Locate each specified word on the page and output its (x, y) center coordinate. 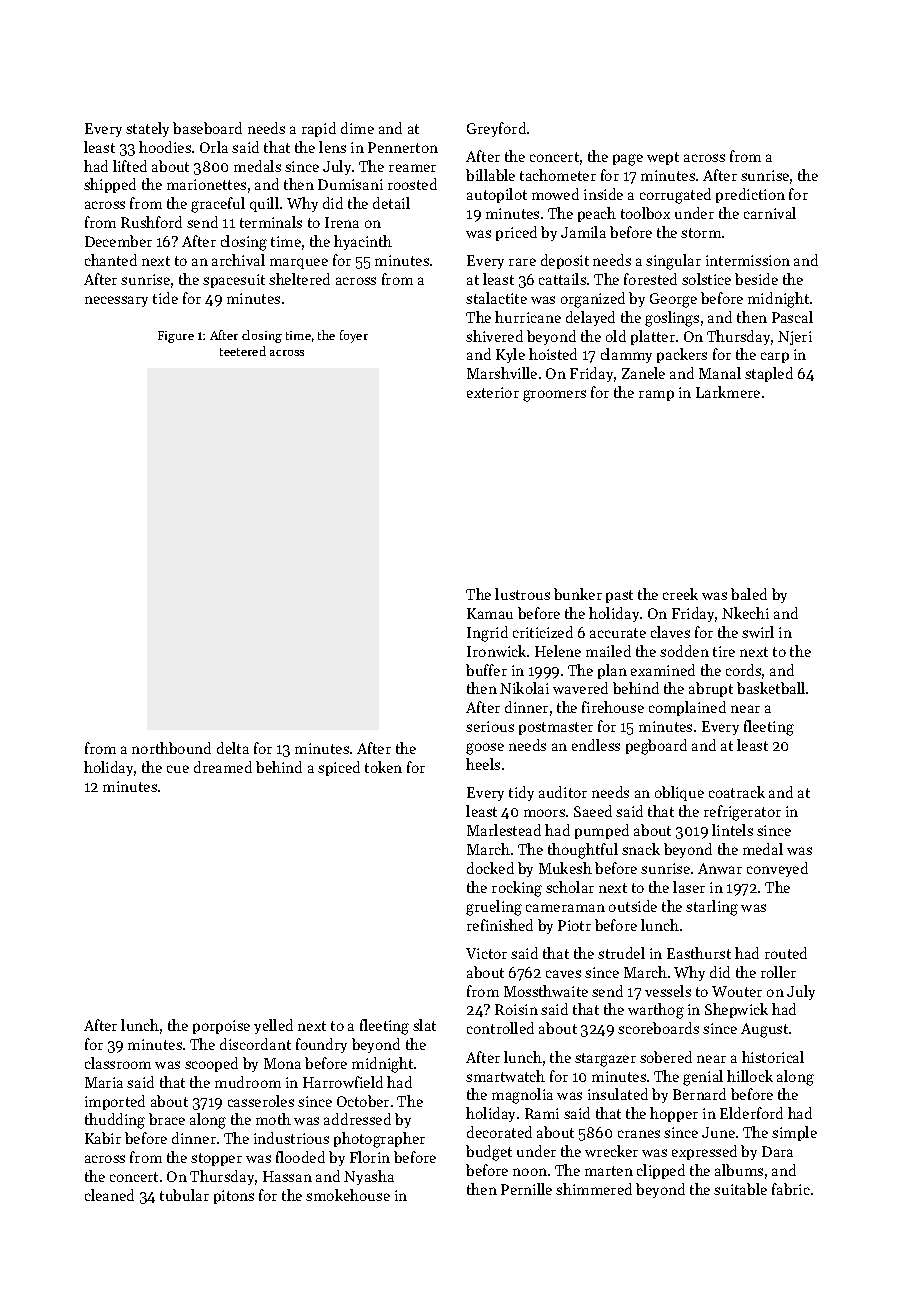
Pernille (526, 1189)
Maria (104, 1082)
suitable (740, 1189)
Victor (486, 953)
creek (680, 594)
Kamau (490, 613)
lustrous (522, 594)
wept (663, 158)
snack (641, 849)
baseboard (207, 128)
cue (178, 769)
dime (357, 128)
